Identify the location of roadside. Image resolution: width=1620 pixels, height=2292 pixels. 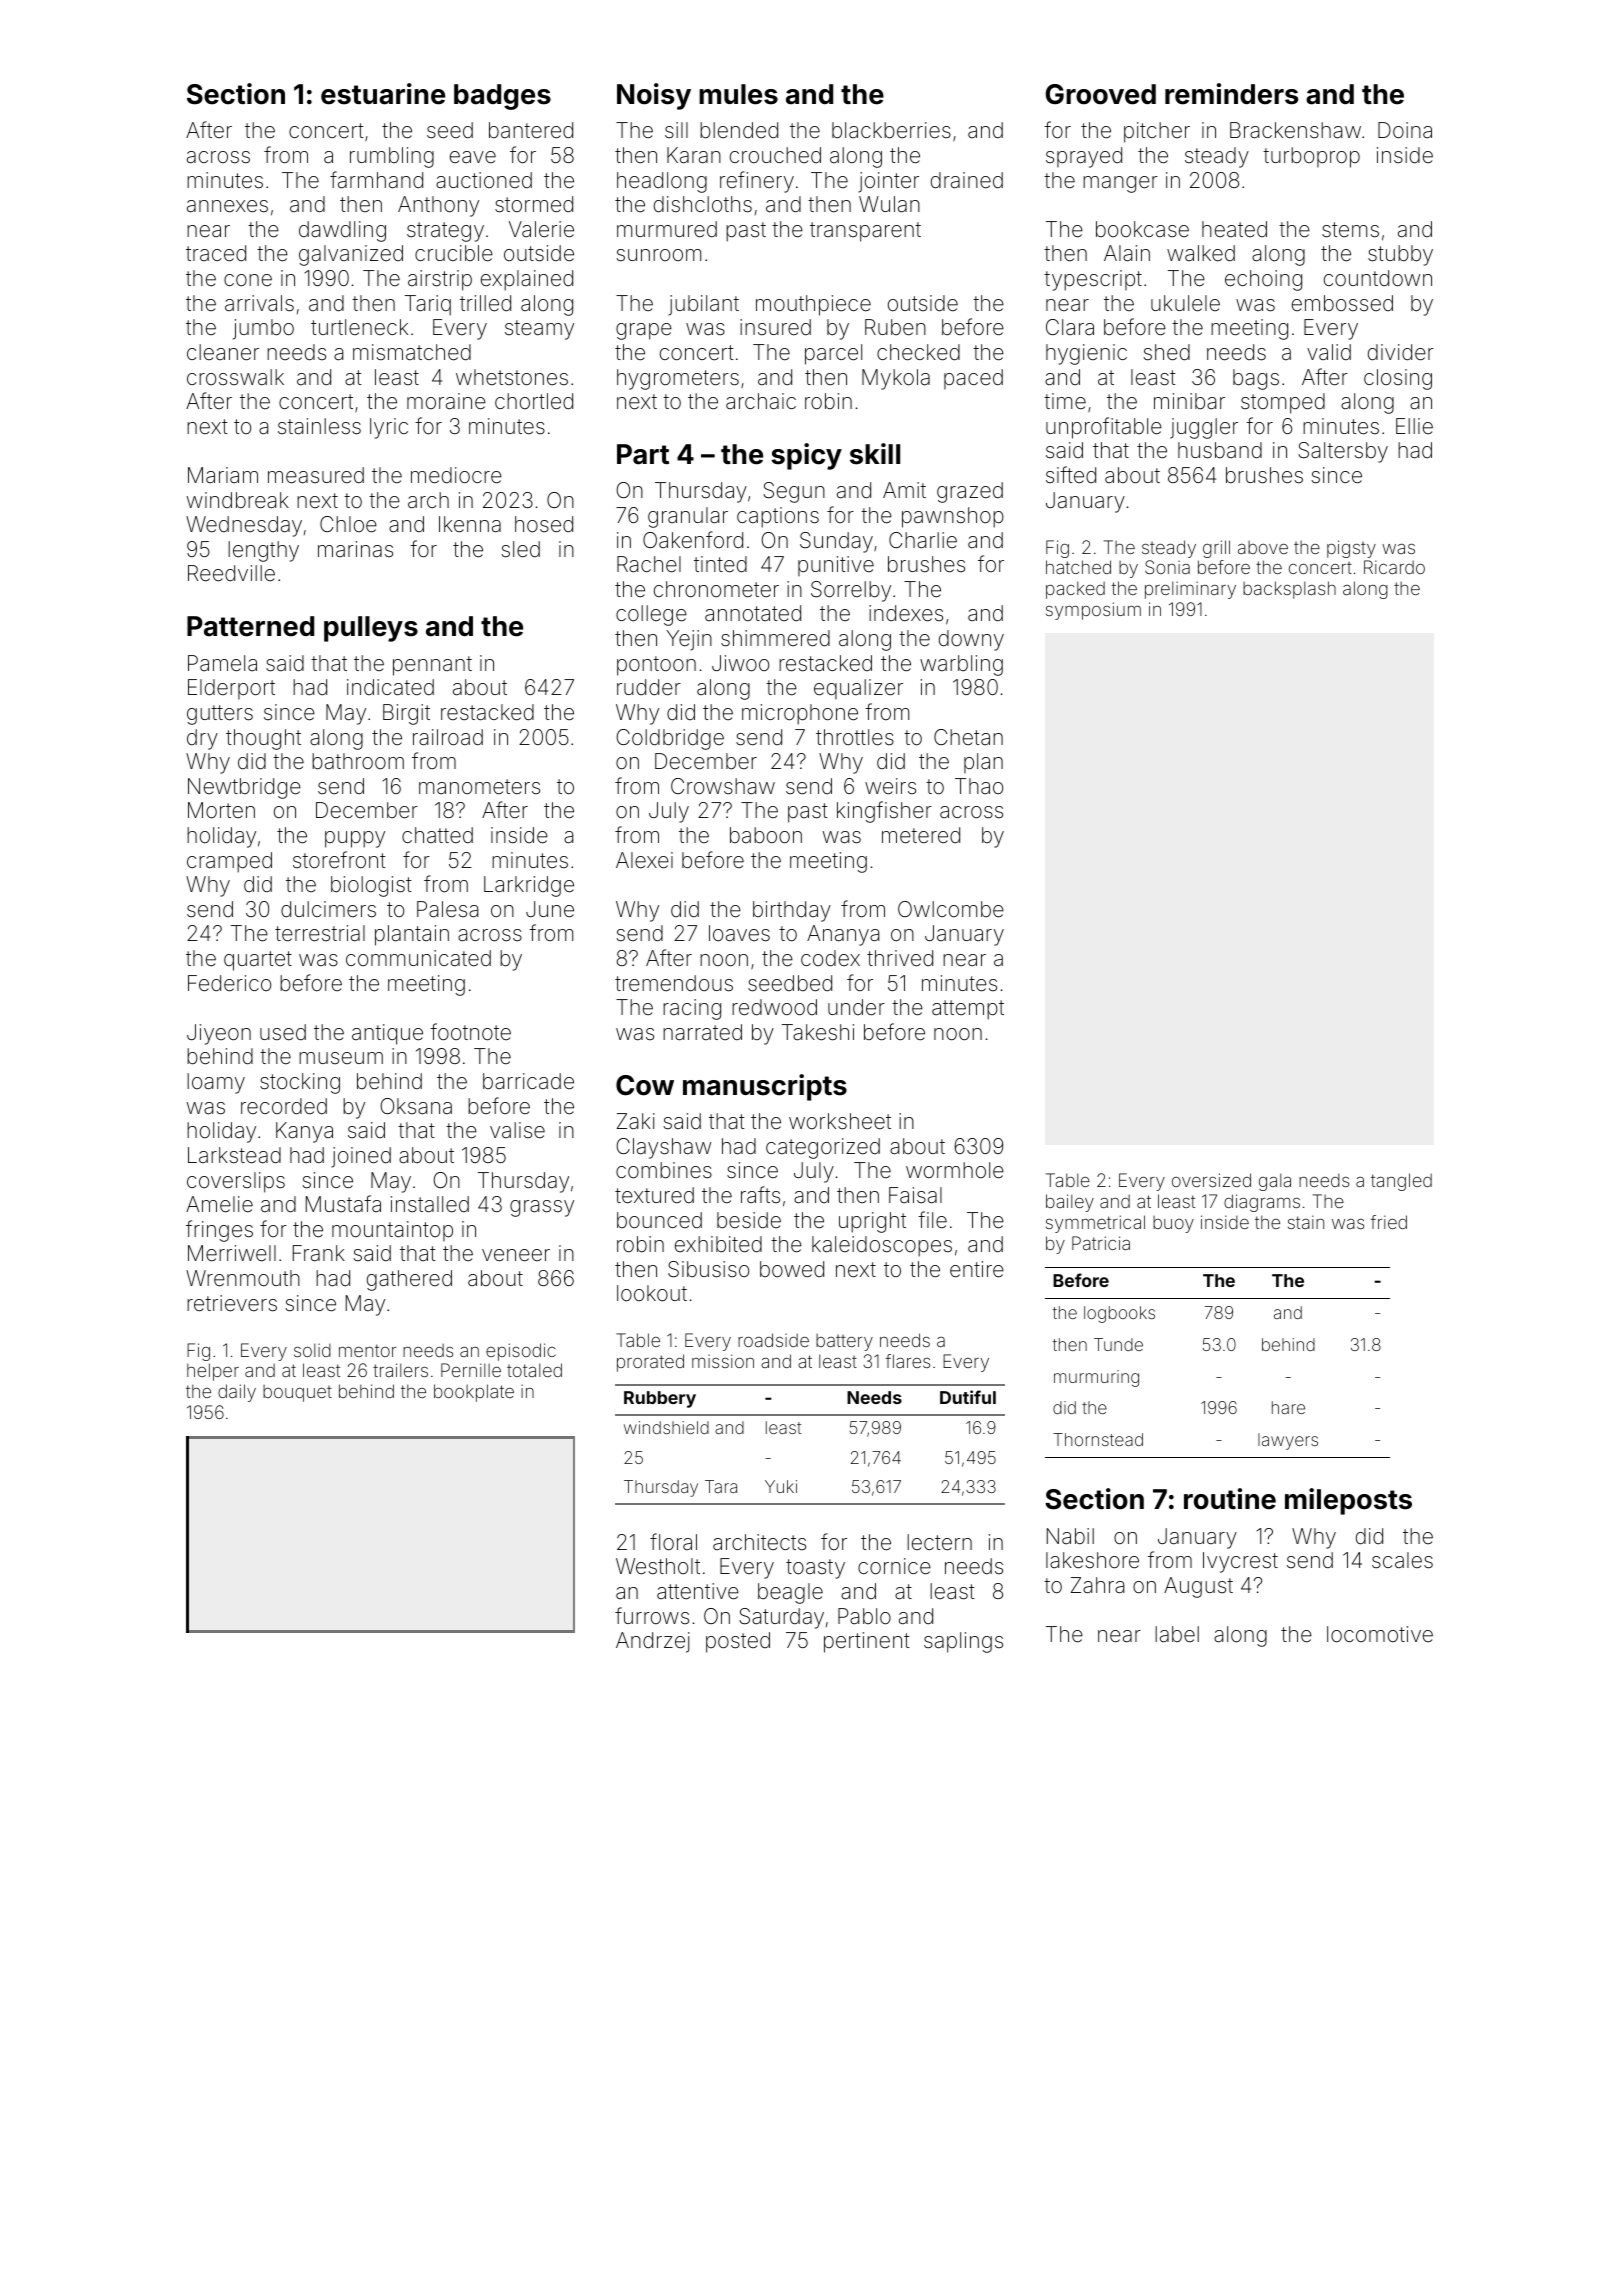
(773, 1340).
